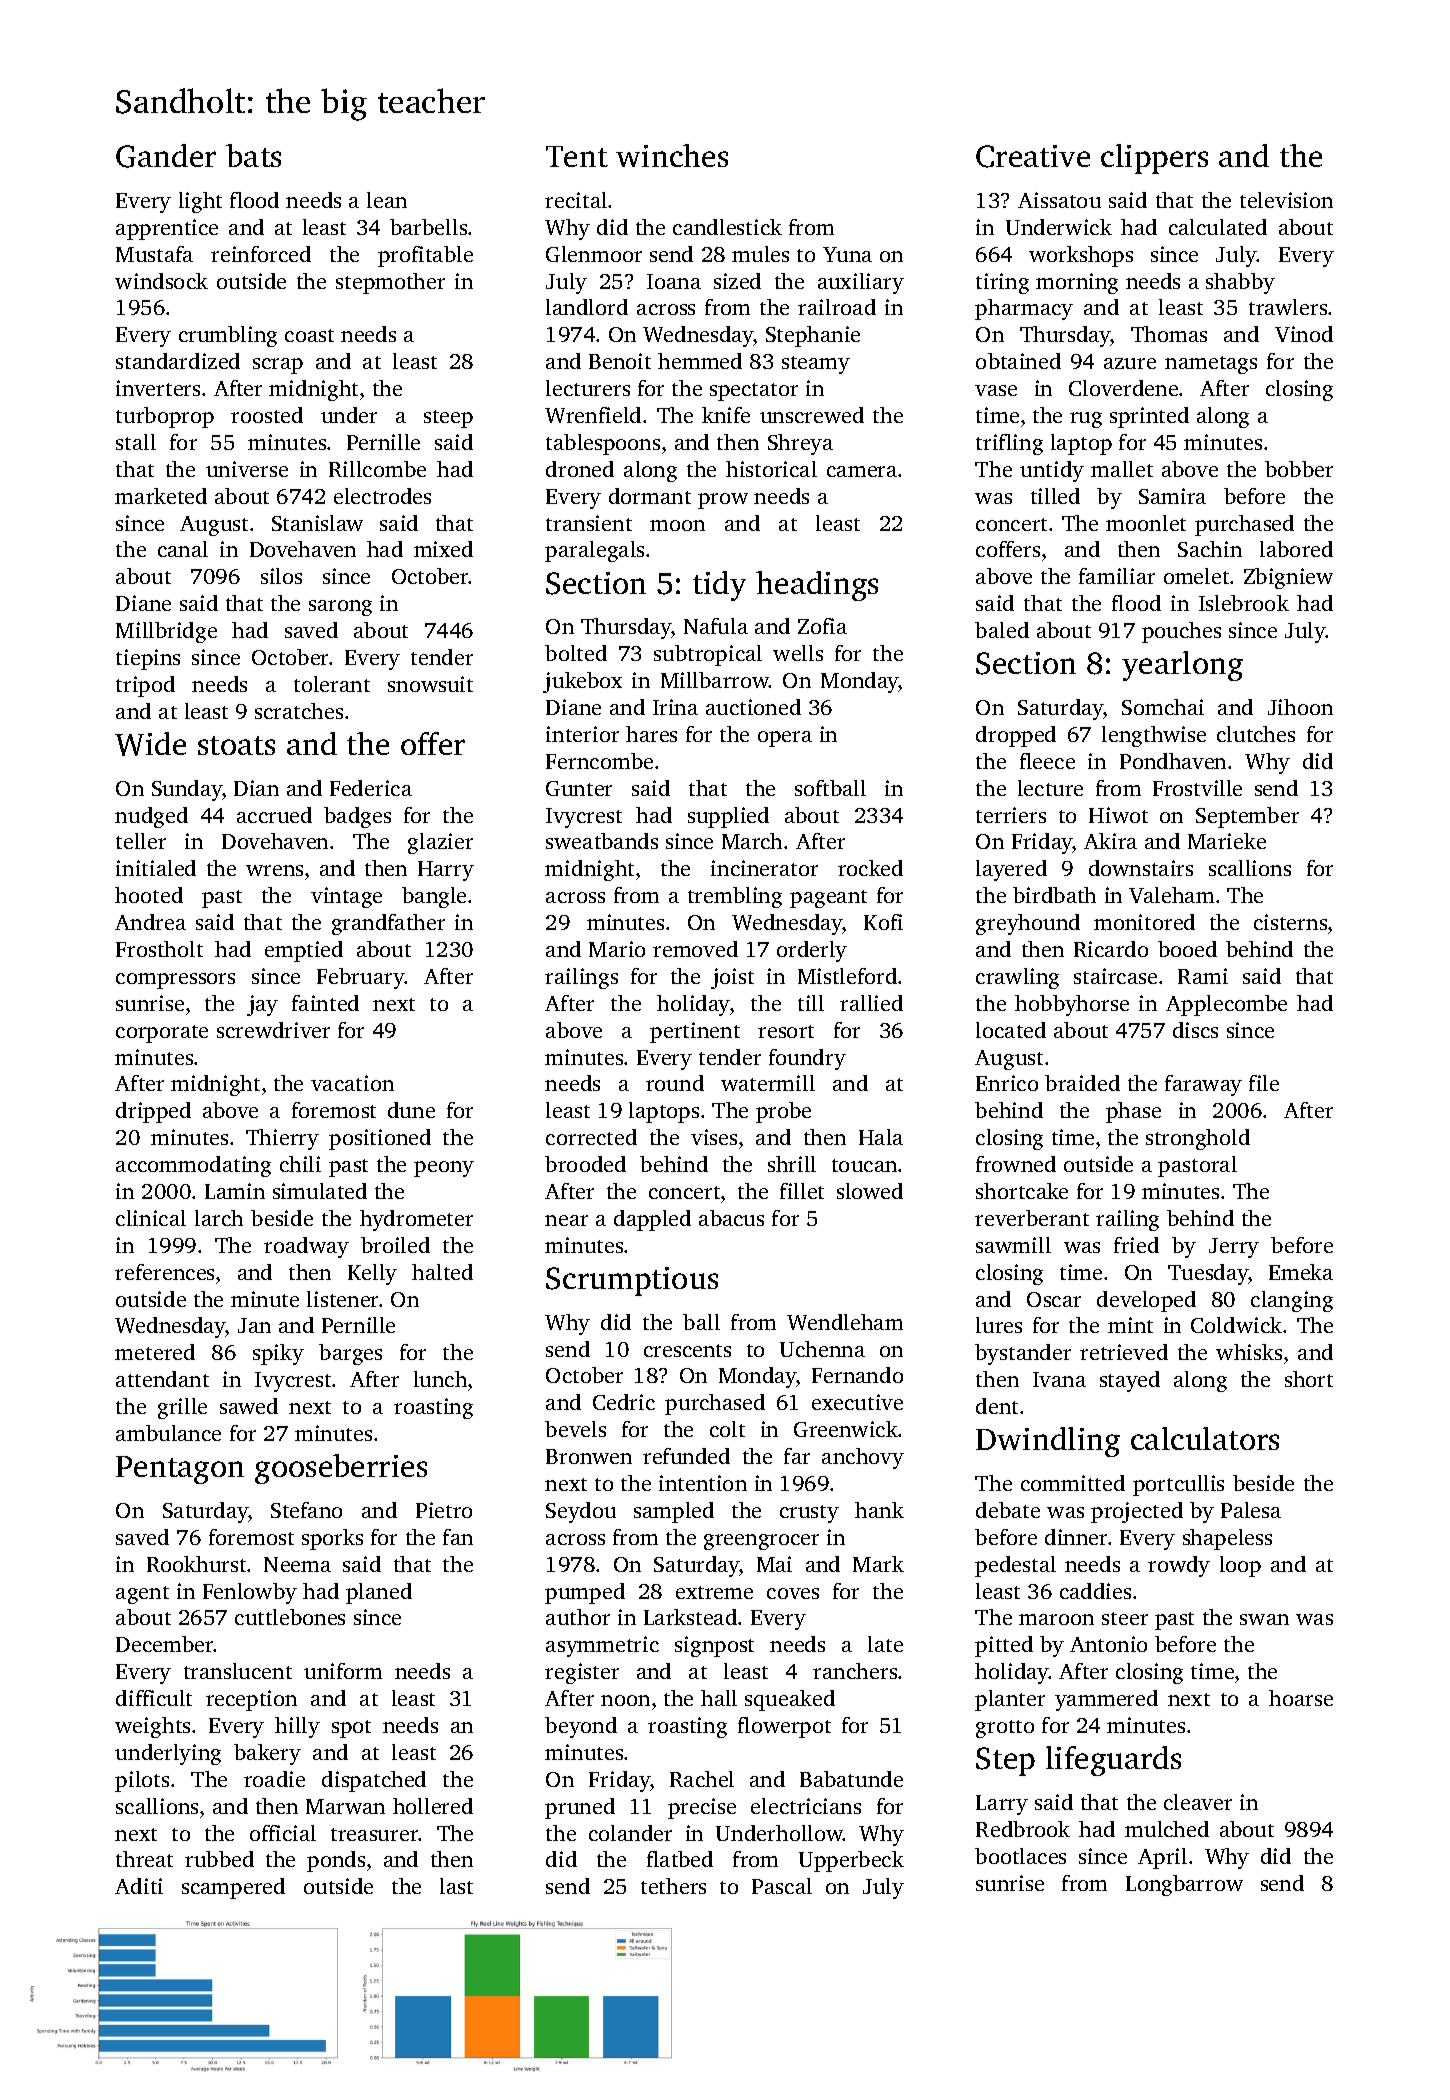  Describe the element at coordinates (624, 1402) in the page. I see `Cedric` at that location.
